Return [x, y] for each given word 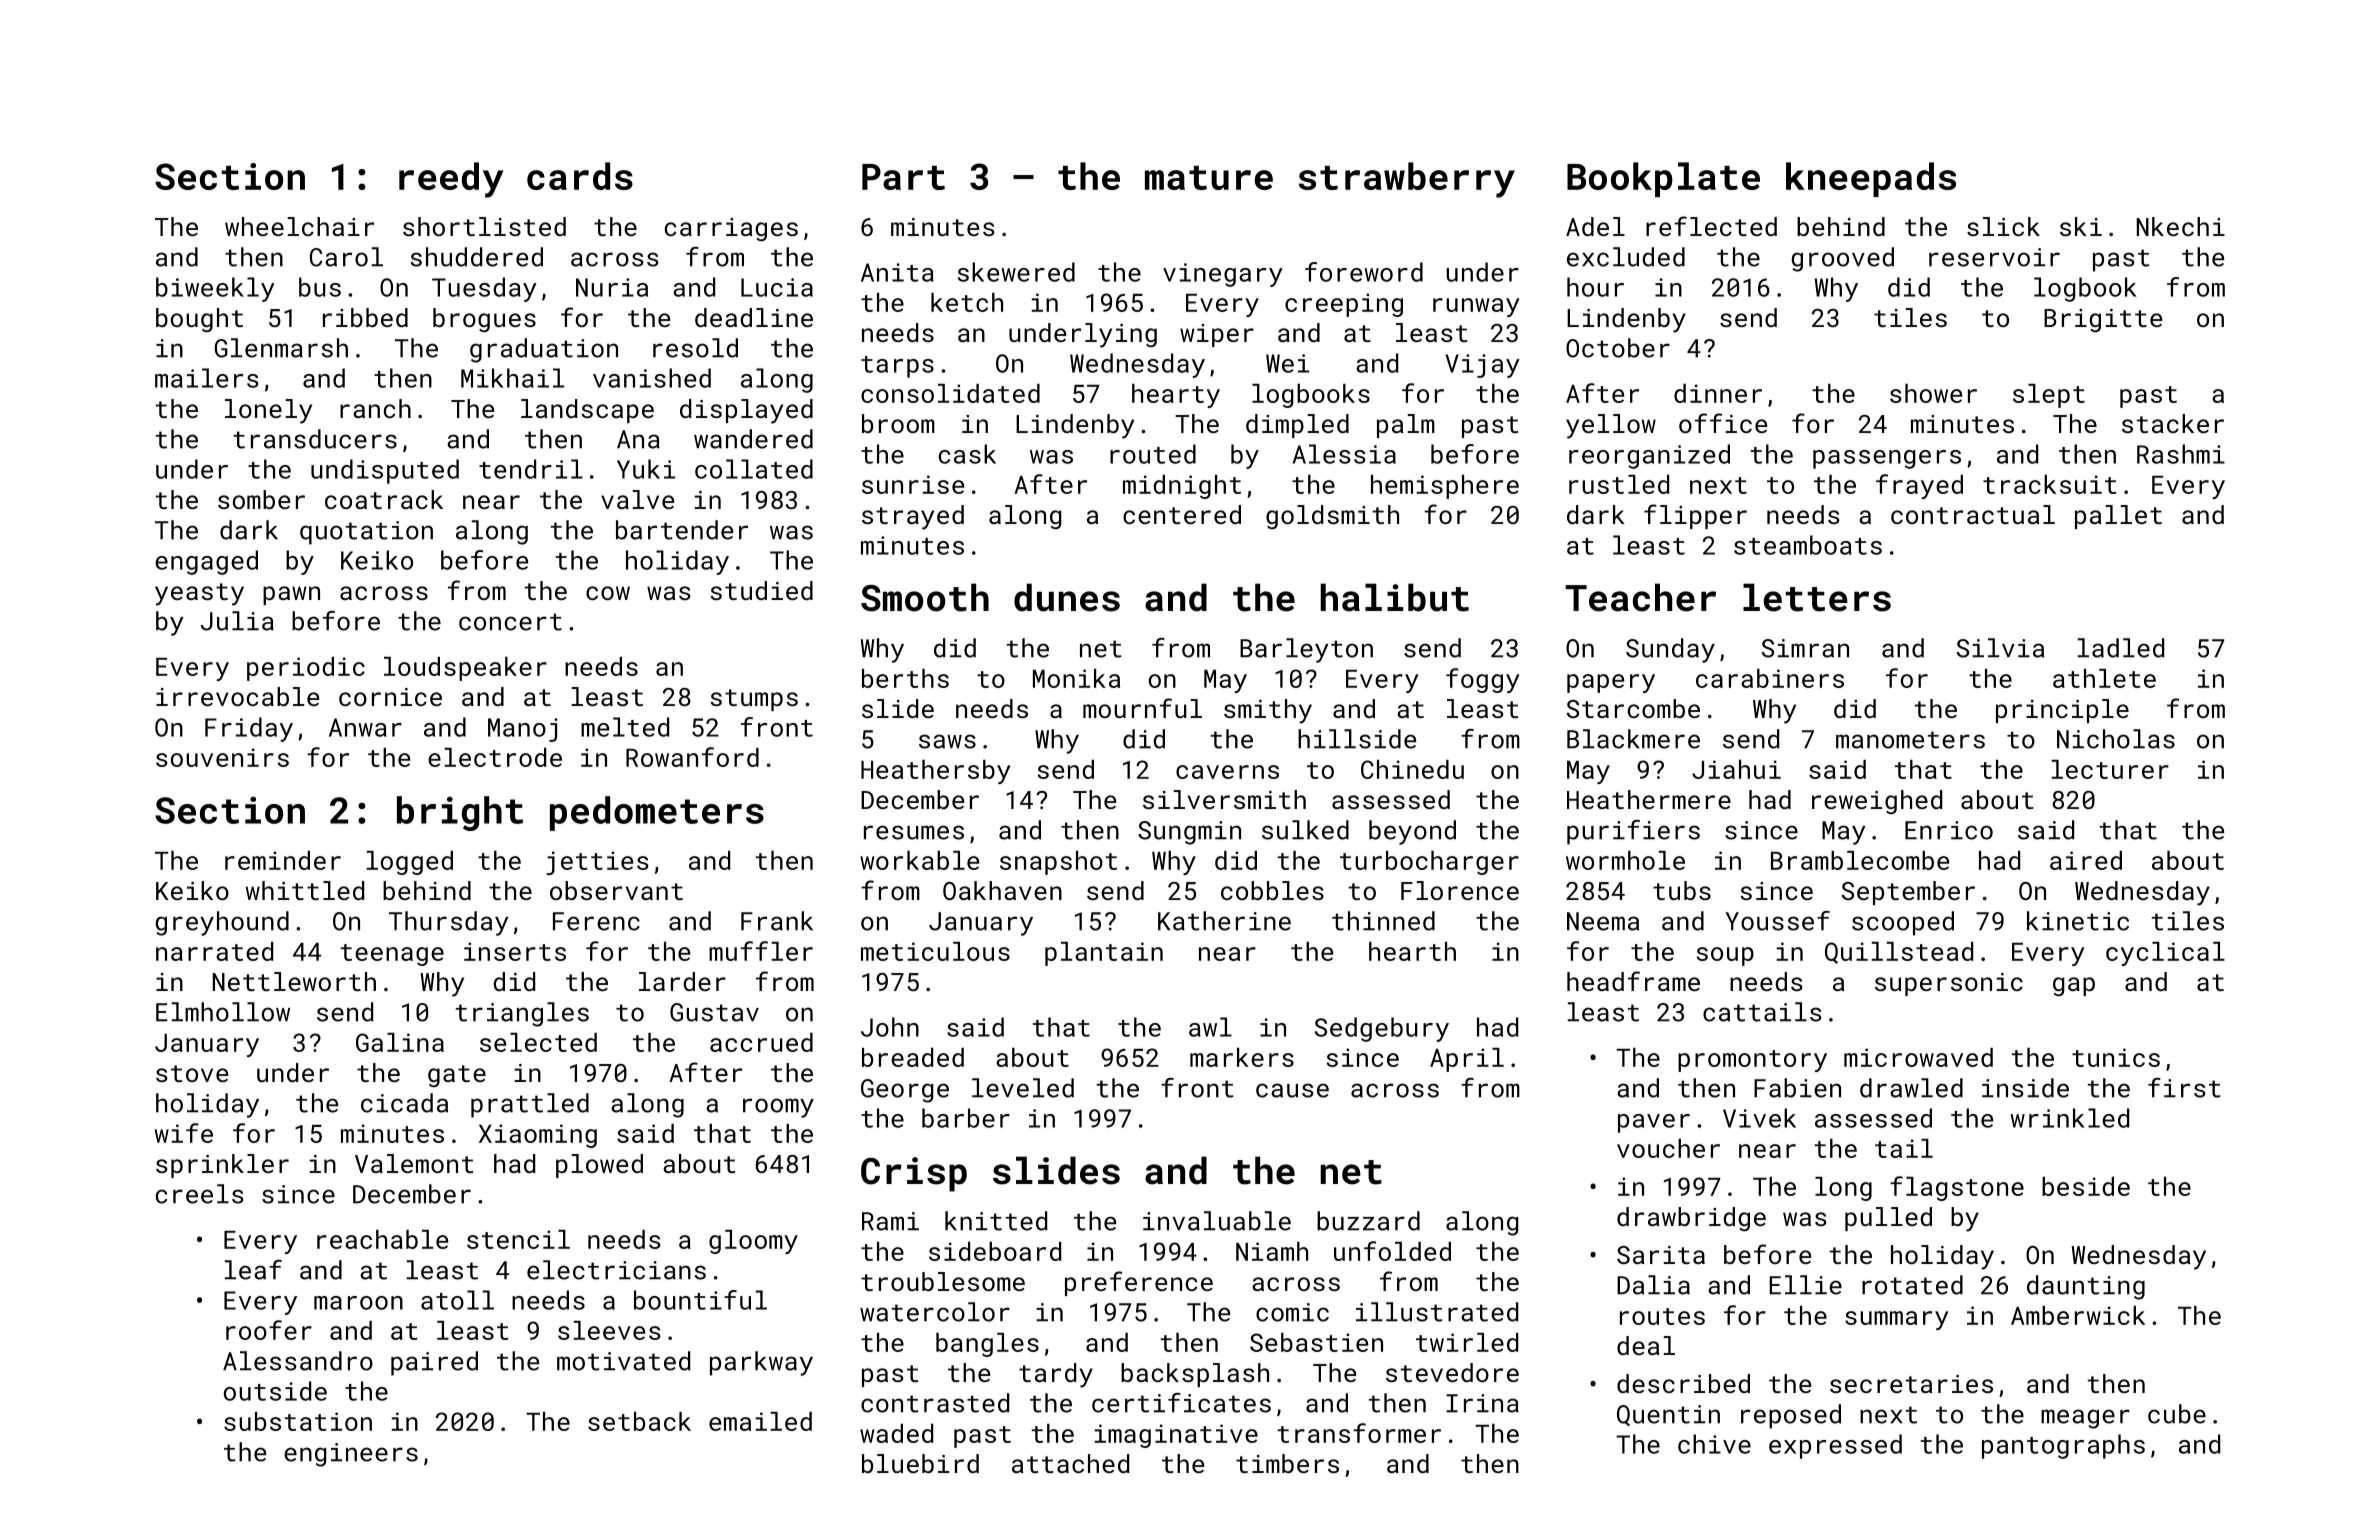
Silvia [2000, 648]
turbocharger [1429, 863]
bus [320, 287]
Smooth [925, 597]
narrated [214, 951]
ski [2081, 226]
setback [639, 1421]
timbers [1287, 1463]
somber [261, 499]
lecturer [2110, 769]
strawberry [1407, 180]
